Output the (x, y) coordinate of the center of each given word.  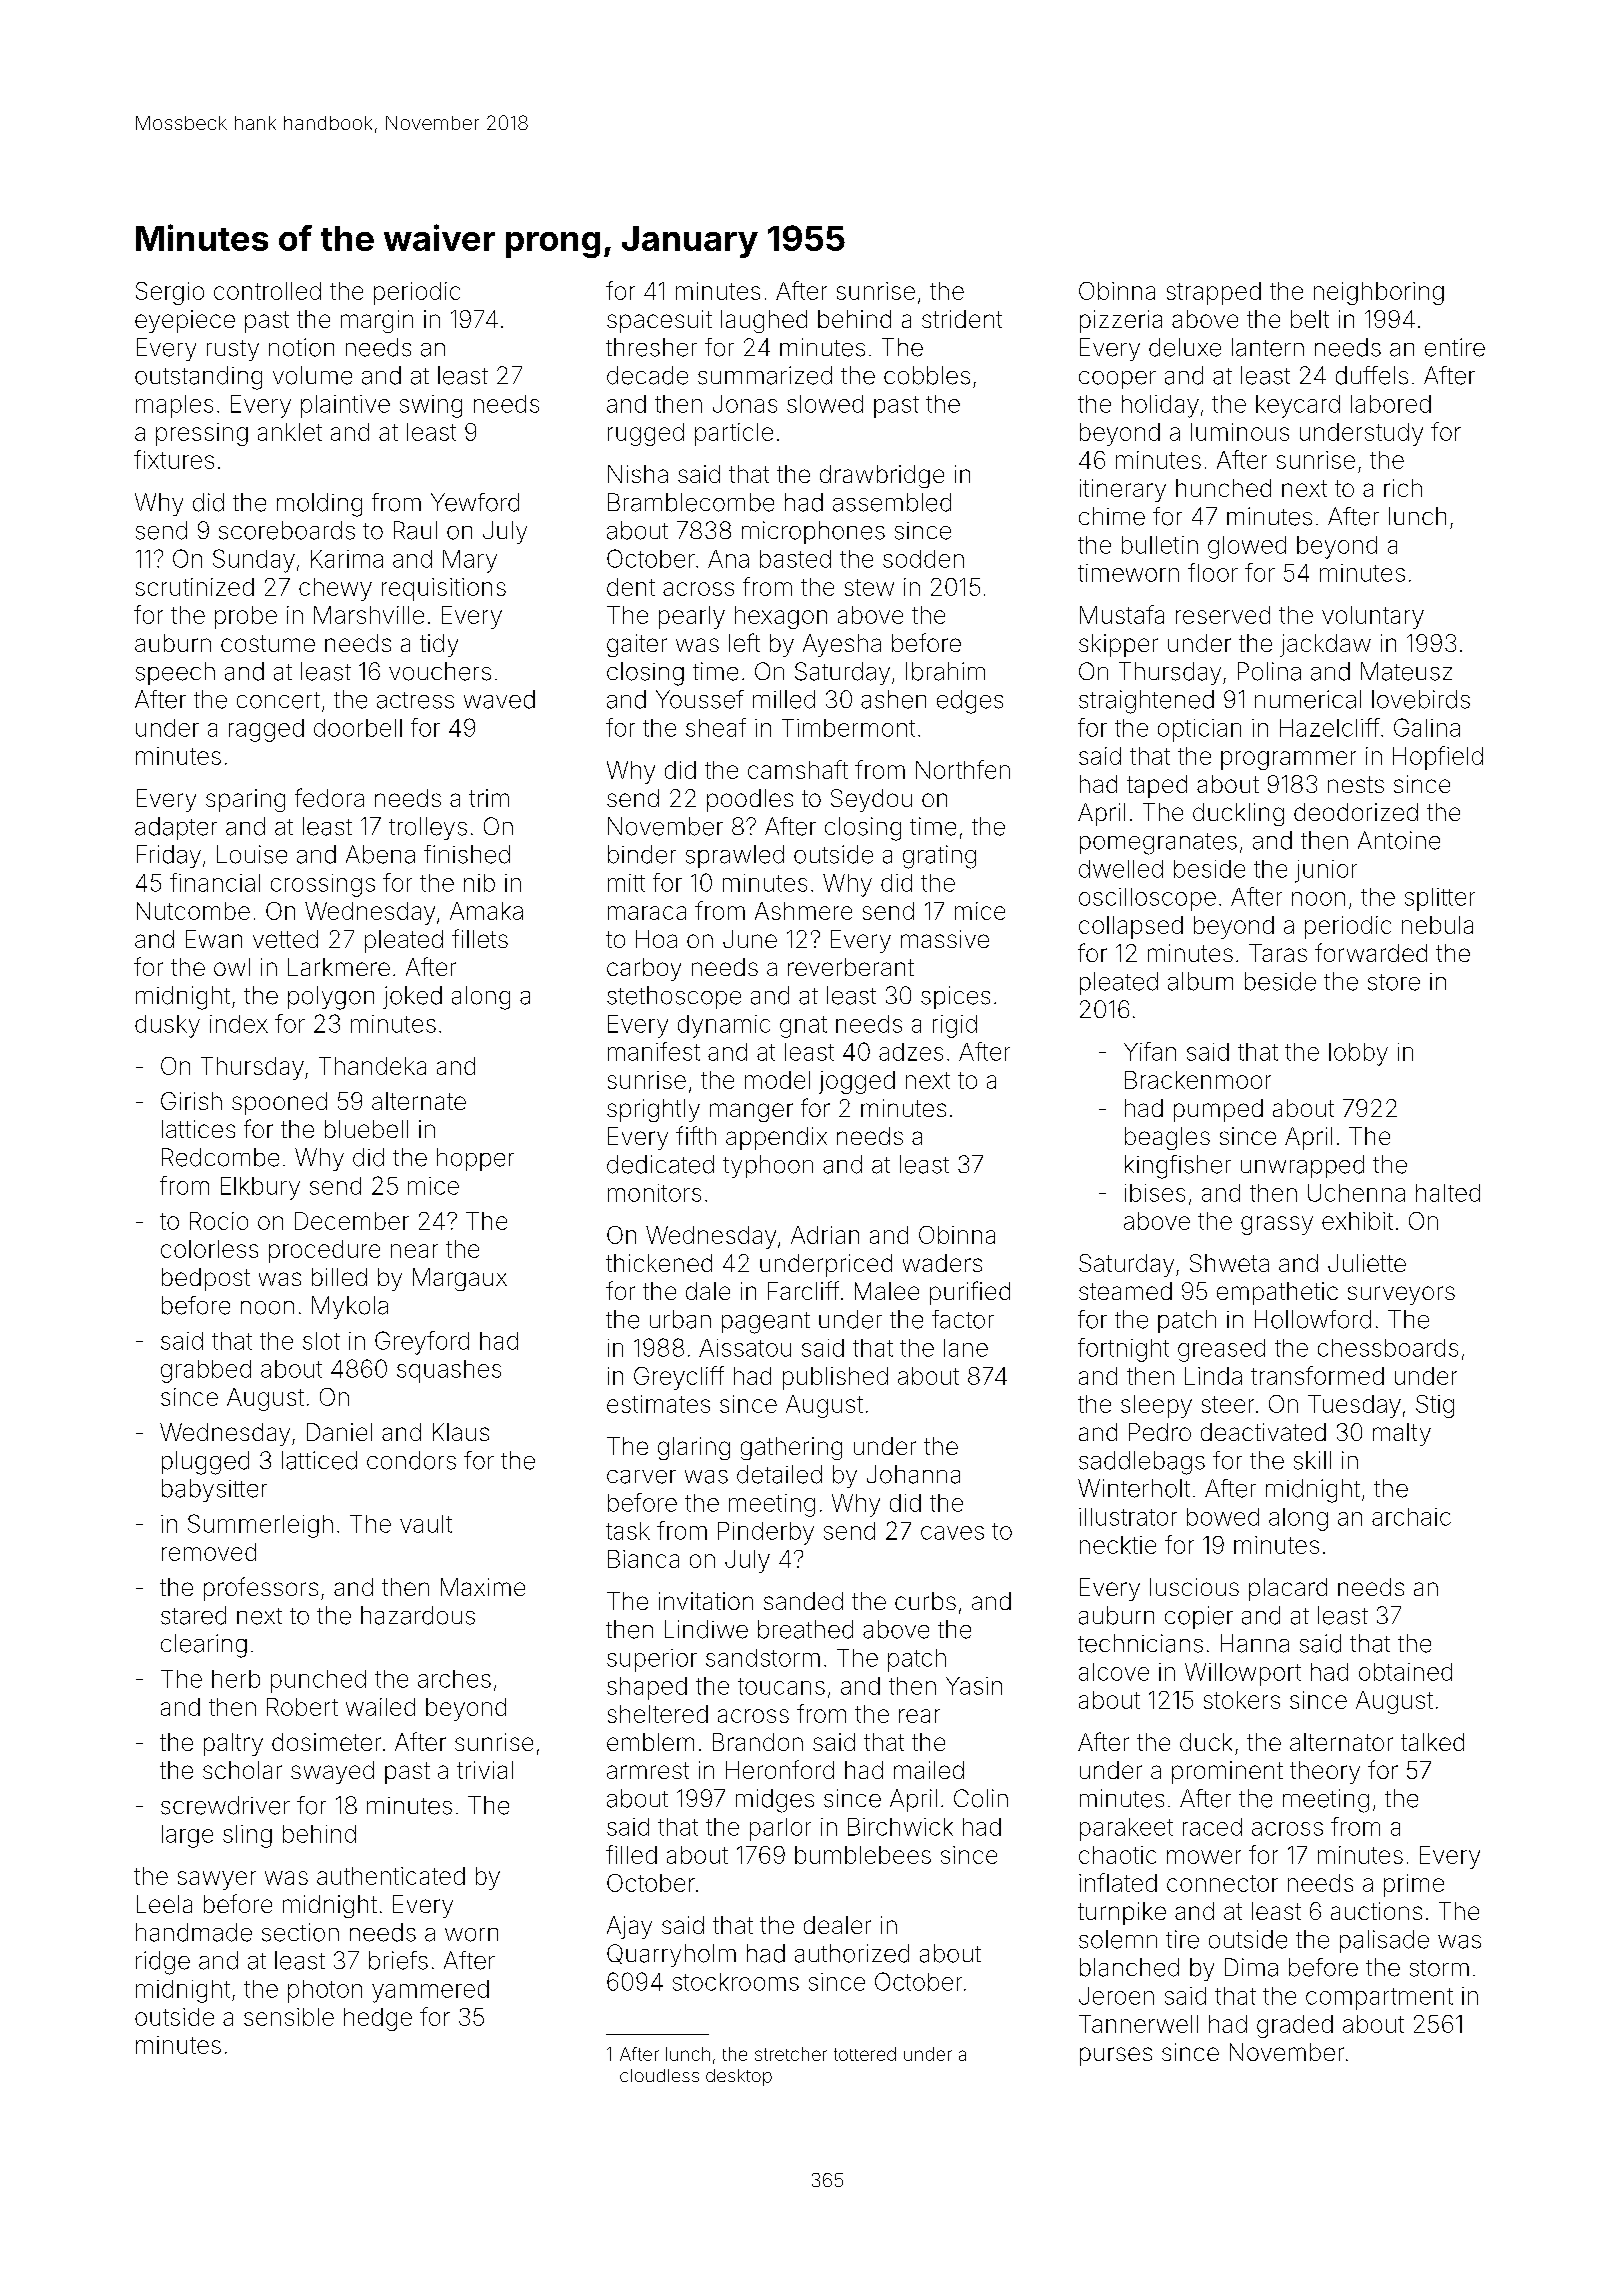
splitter (1440, 899)
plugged (205, 1463)
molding (319, 505)
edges (970, 702)
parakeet (1126, 1829)
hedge (378, 2019)
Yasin (974, 1686)
